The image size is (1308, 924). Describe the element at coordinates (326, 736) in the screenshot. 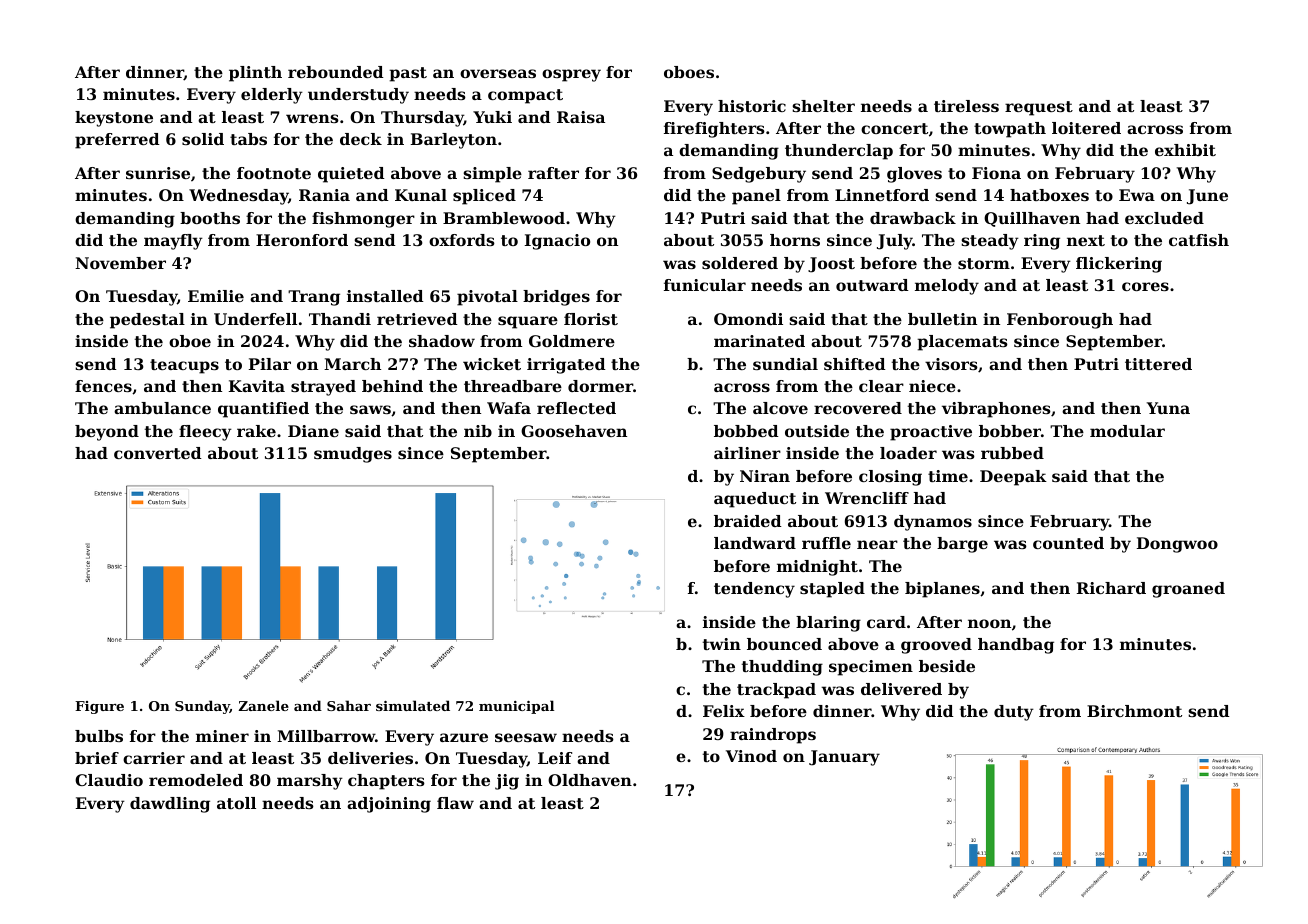

I see `Millbarrow` at that location.
